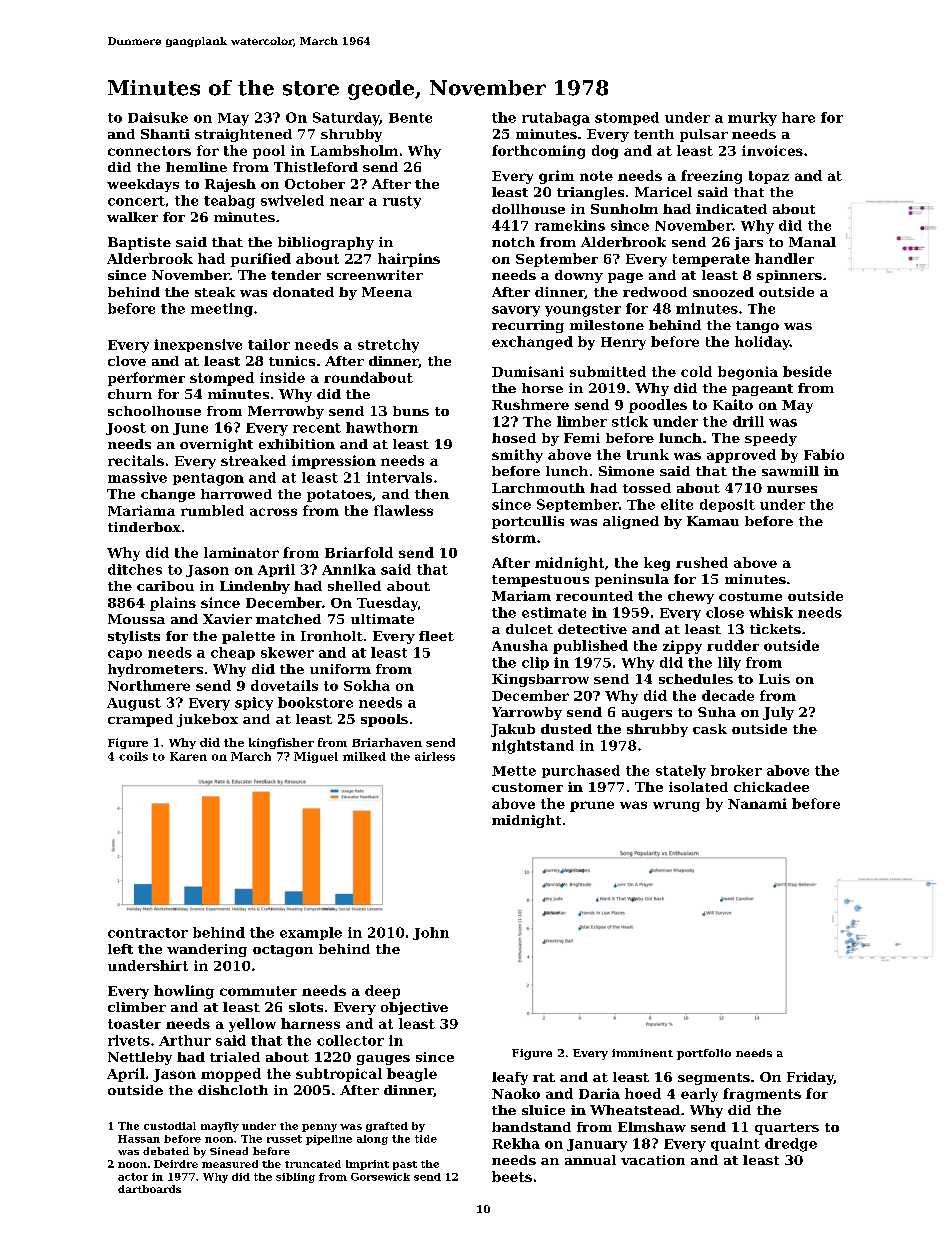  I want to click on example, so click(311, 933).
